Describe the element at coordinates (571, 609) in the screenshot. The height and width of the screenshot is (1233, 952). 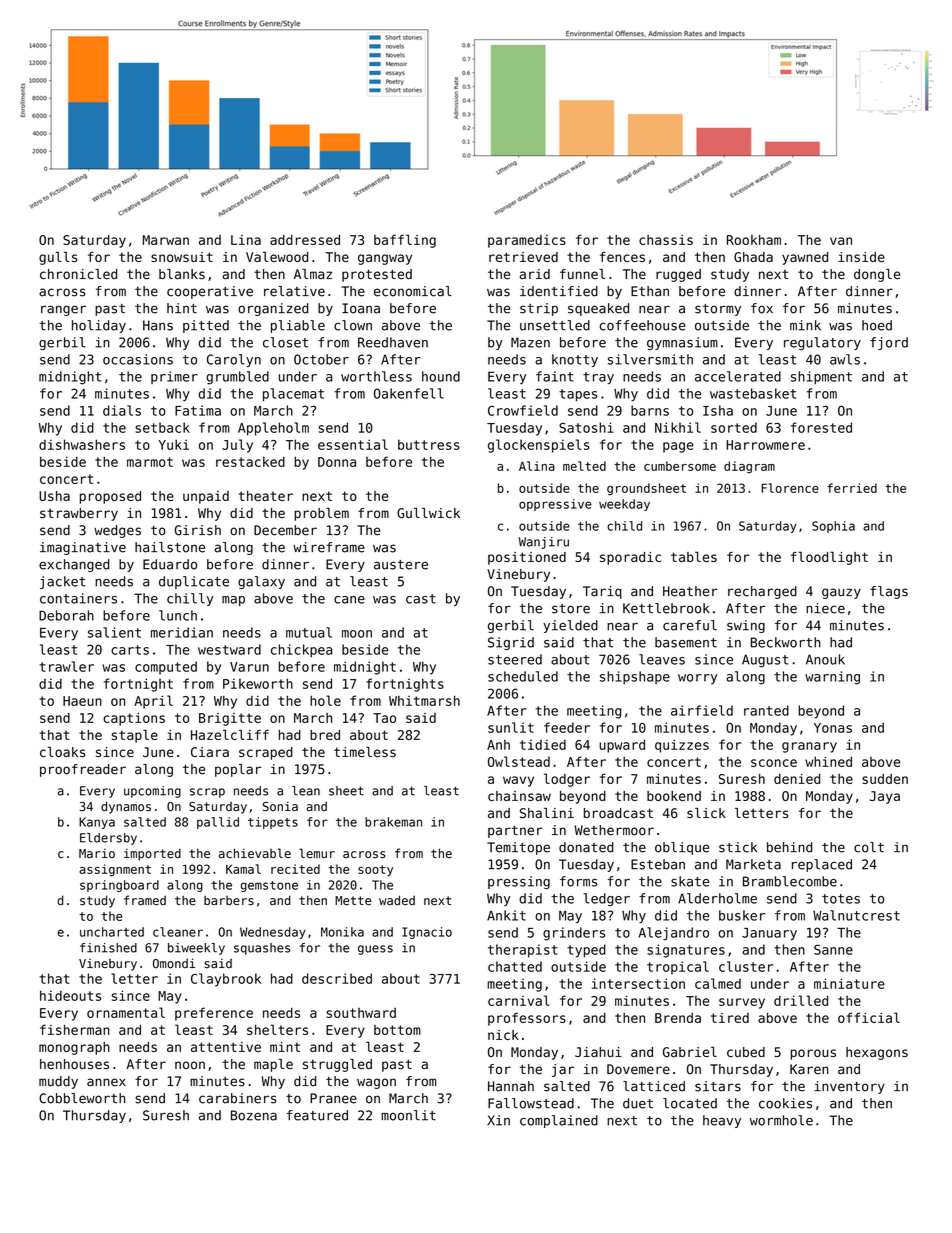
I see `store` at that location.
